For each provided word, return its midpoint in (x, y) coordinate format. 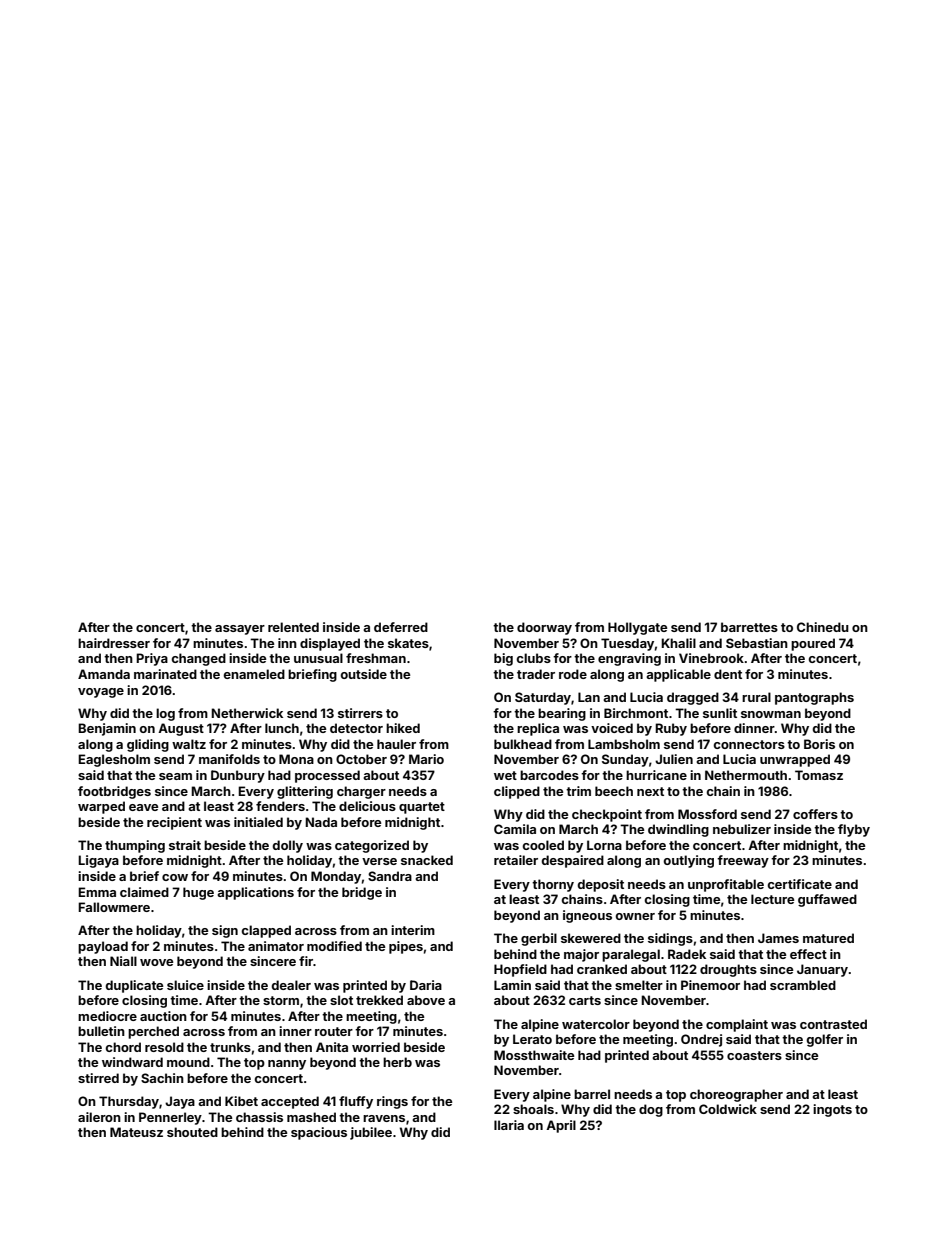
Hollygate (637, 628)
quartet (422, 808)
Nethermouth (746, 775)
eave (143, 807)
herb (397, 1062)
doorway (544, 628)
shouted (192, 1132)
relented (293, 627)
